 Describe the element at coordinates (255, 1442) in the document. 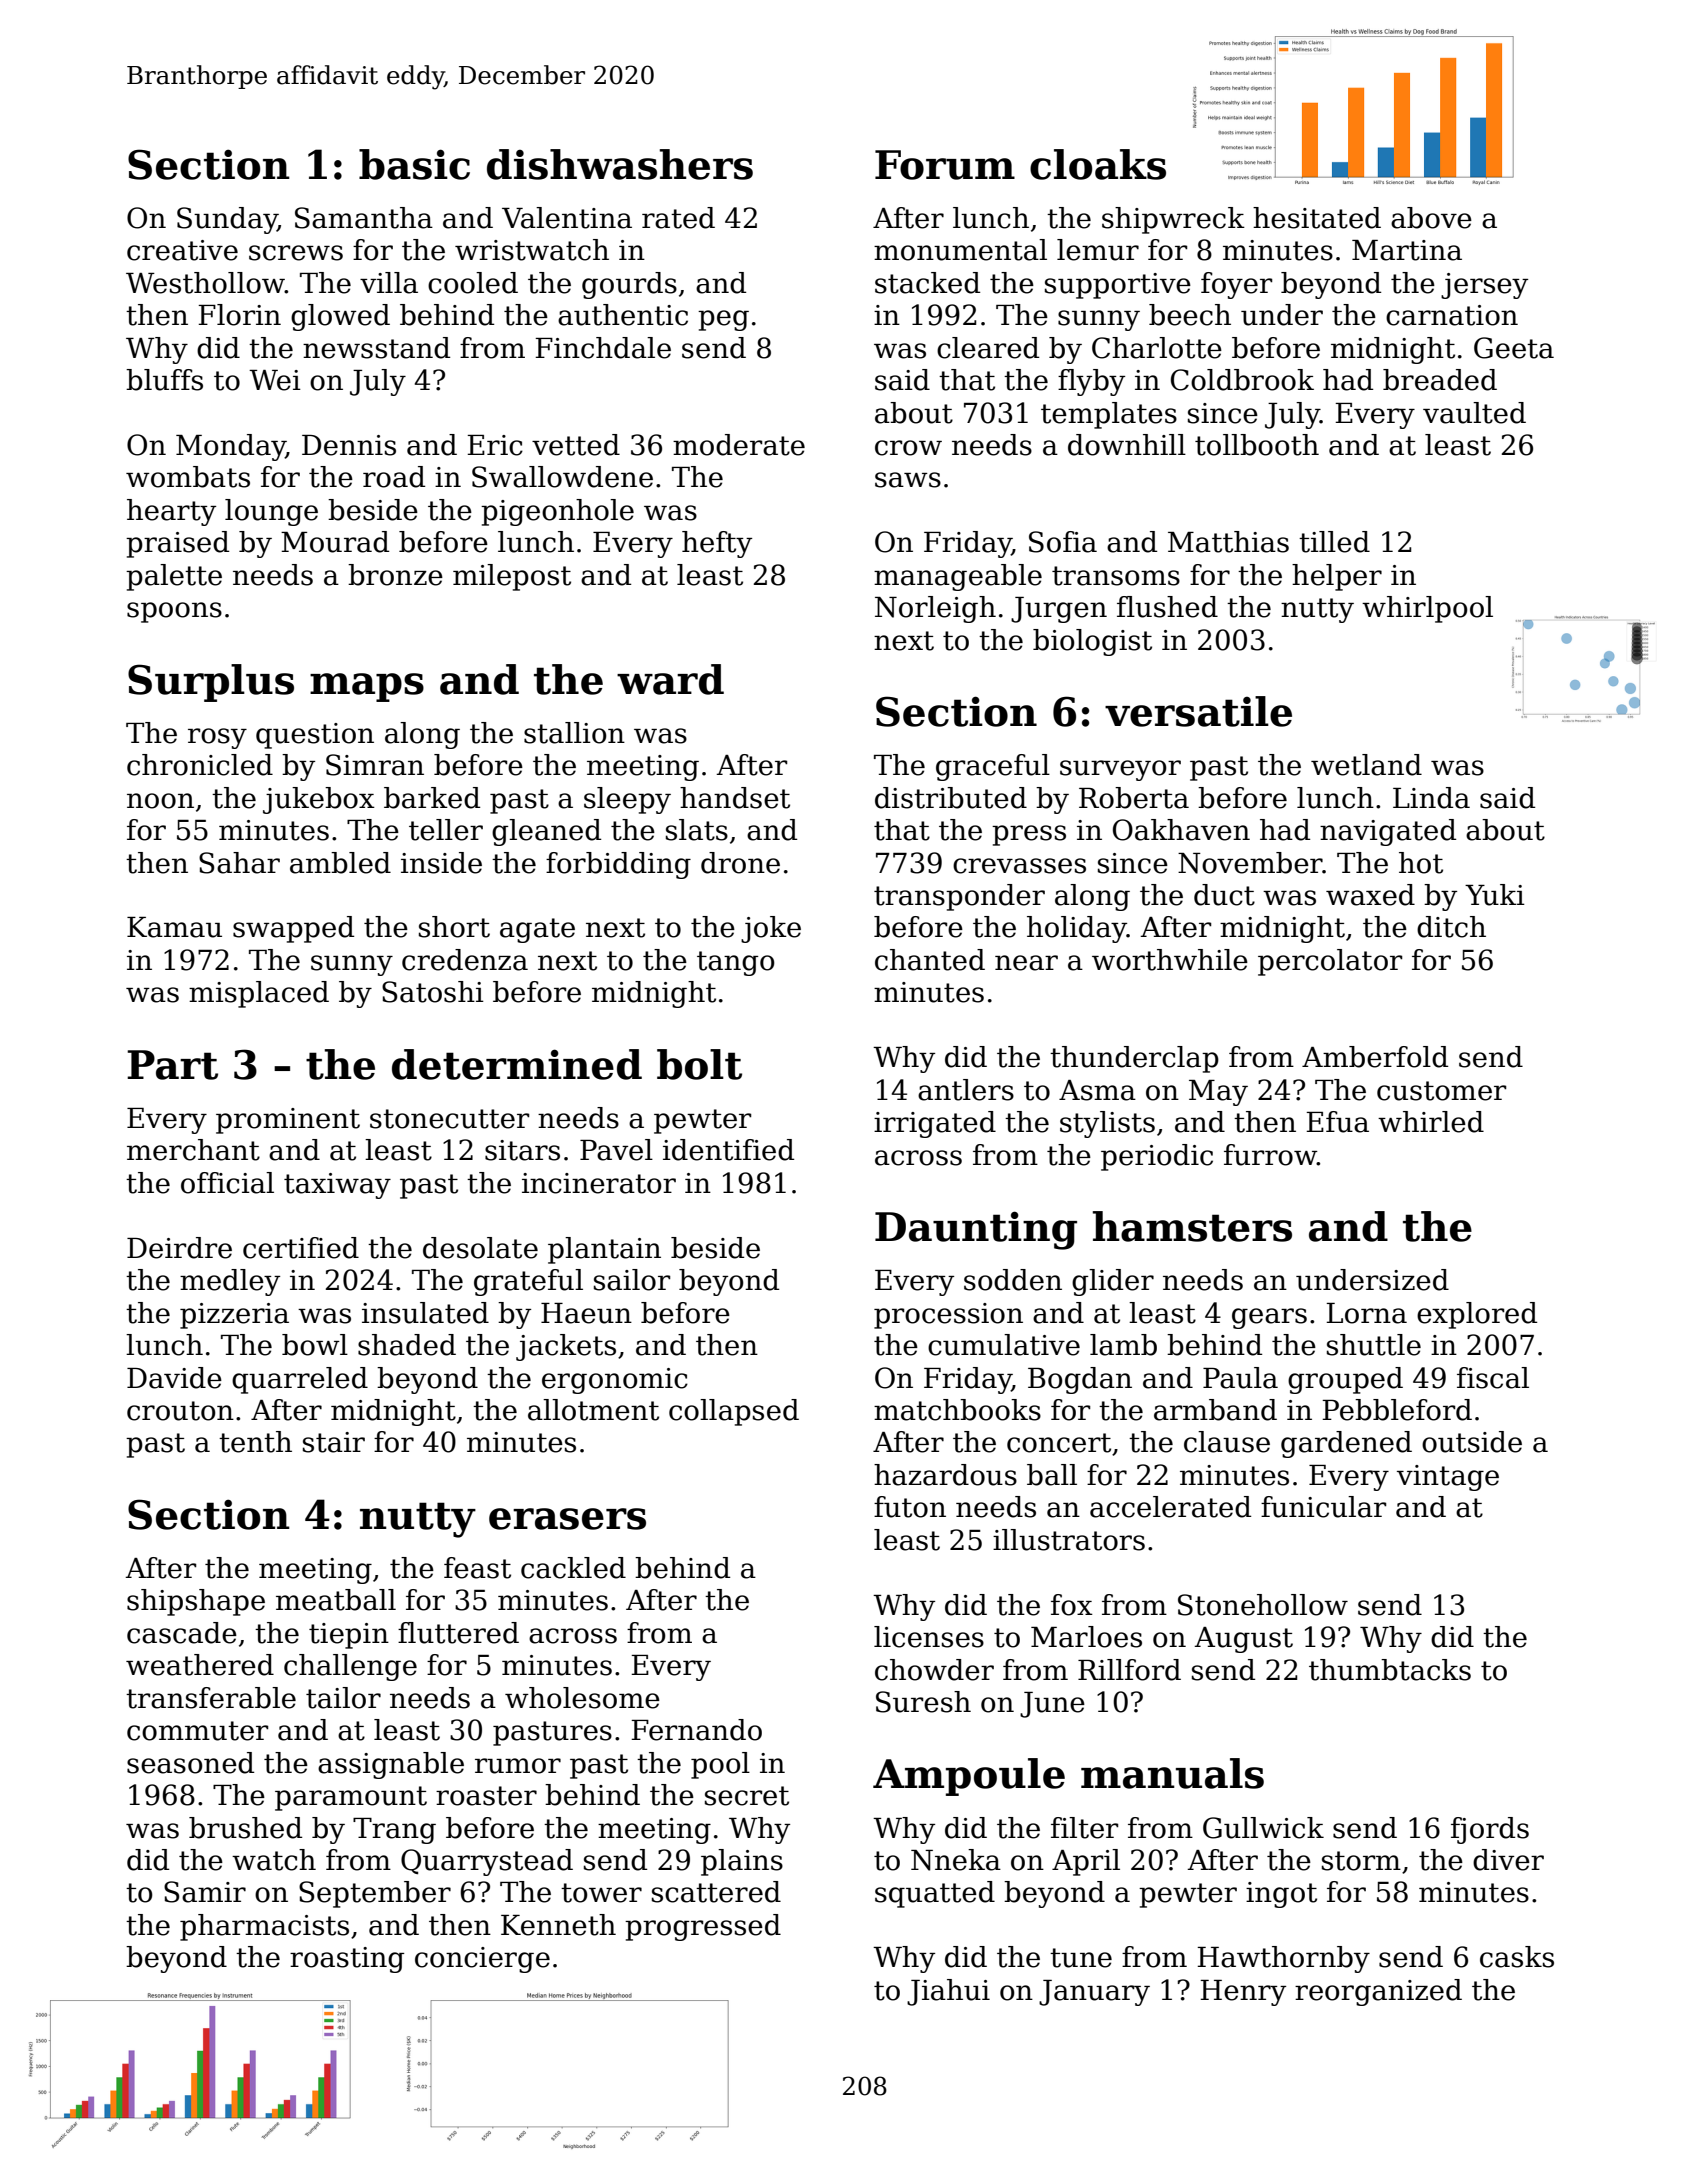

I see `tenth` at that location.
